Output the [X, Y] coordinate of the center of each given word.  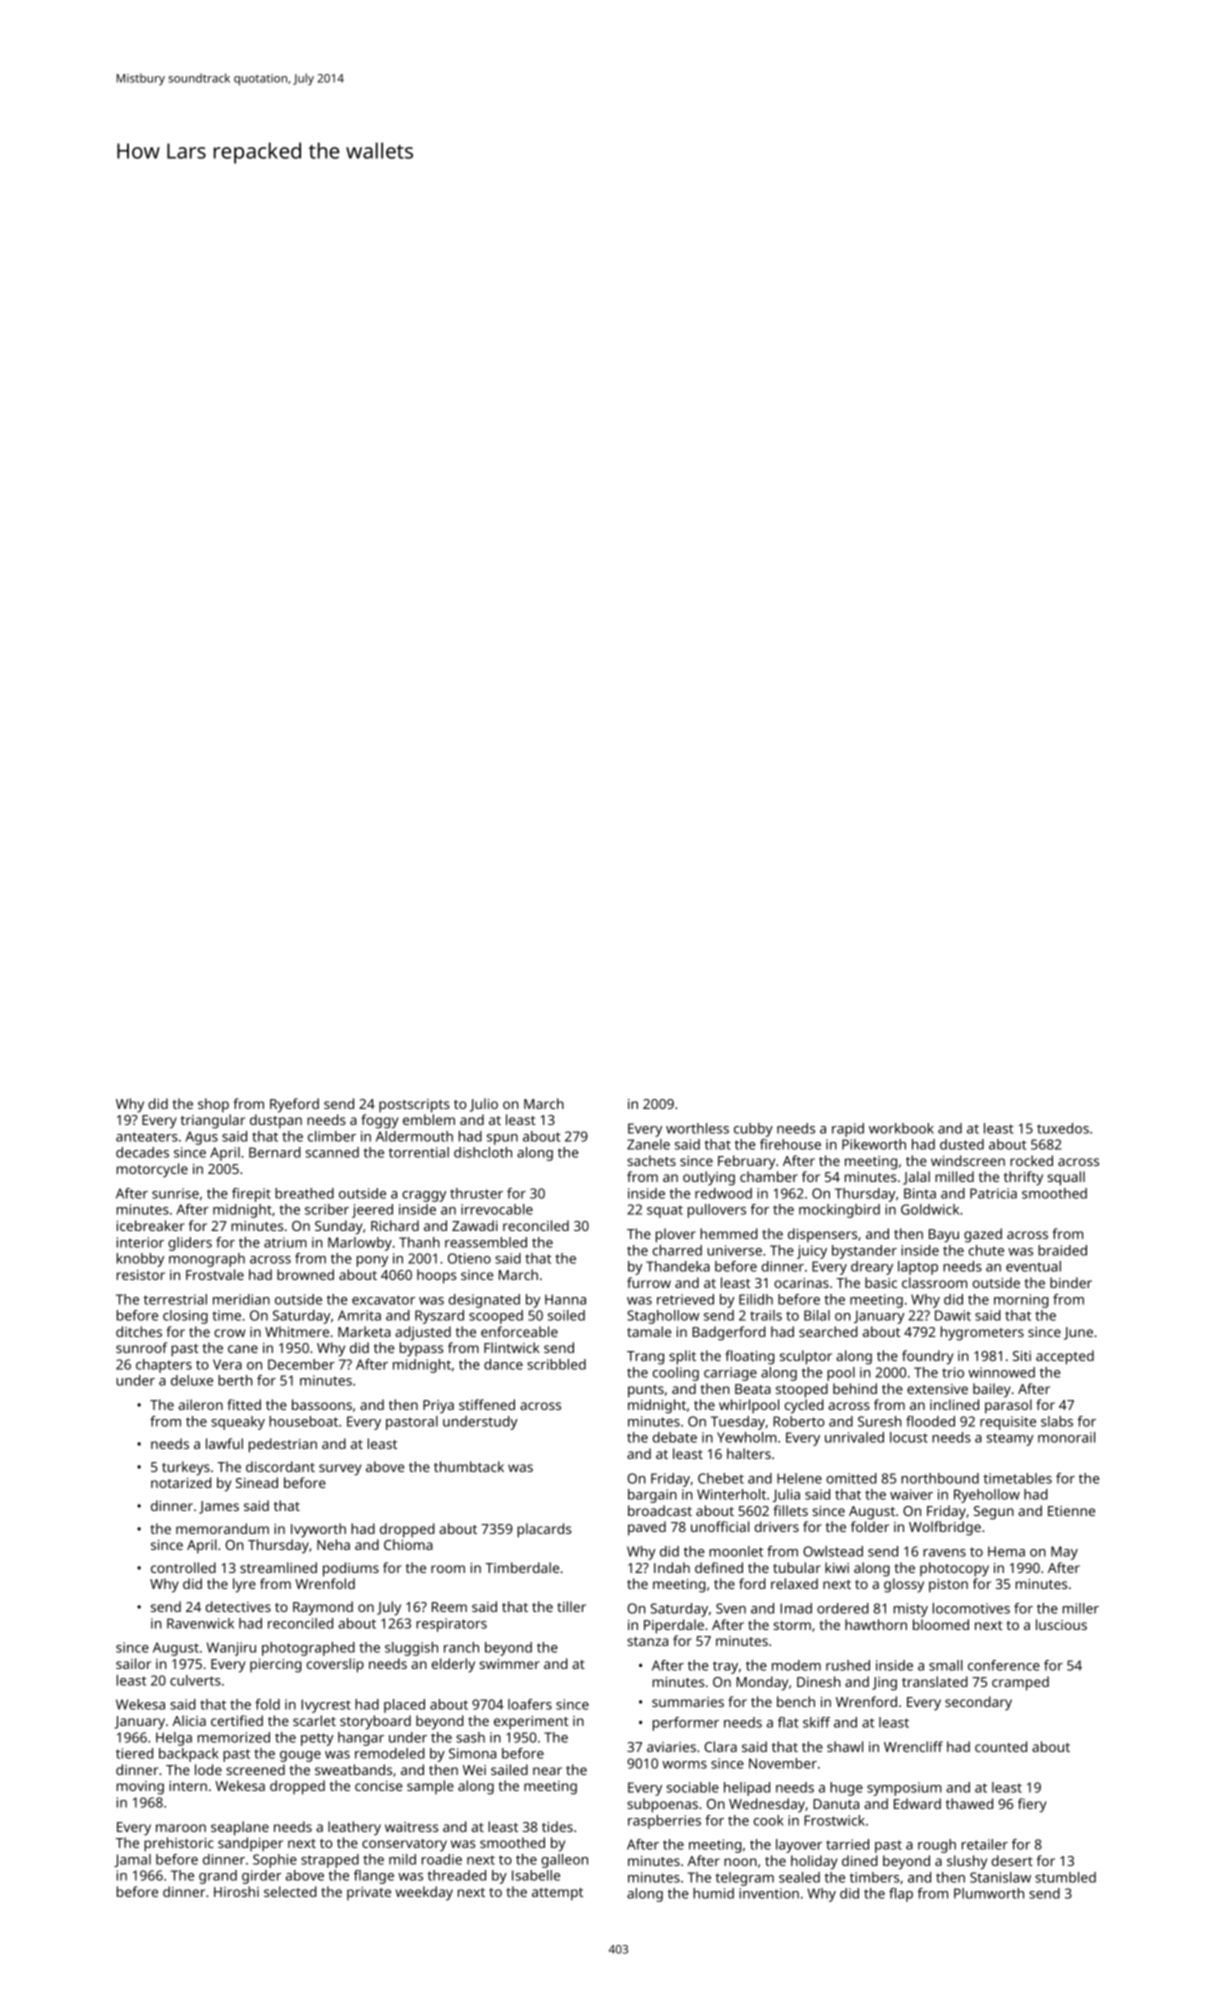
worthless [697, 1128]
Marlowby [360, 1244]
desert [1012, 1860]
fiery [1032, 1805]
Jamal [132, 1860]
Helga [174, 1739]
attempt [557, 1894]
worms [684, 1765]
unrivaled [854, 1437]
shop [213, 1105]
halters [749, 1453]
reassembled [486, 1242]
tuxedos [1063, 1128]
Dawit [953, 1315]
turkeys [186, 1468]
